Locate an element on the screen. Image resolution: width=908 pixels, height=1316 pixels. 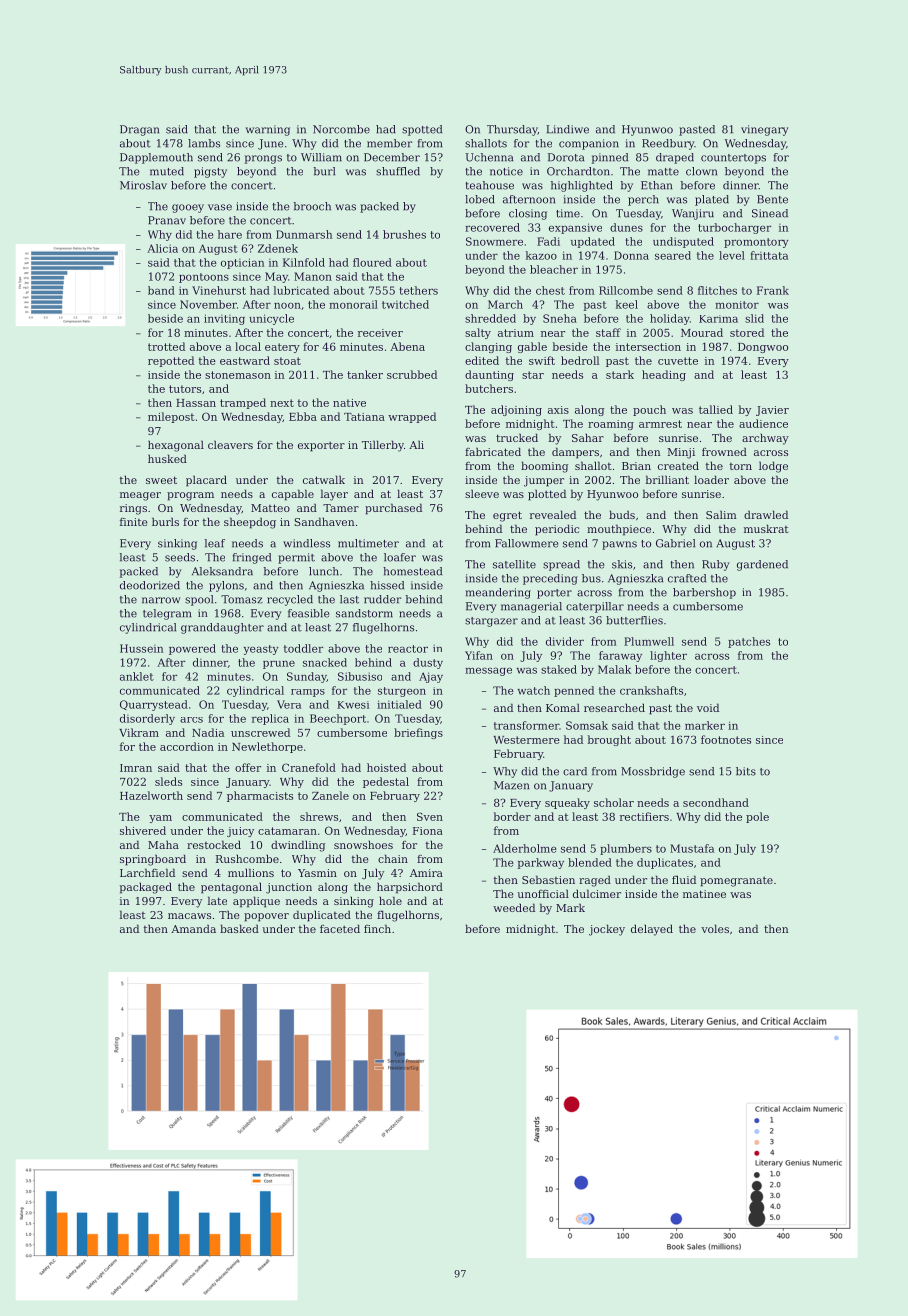
sleeve is located at coordinates (482, 493).
